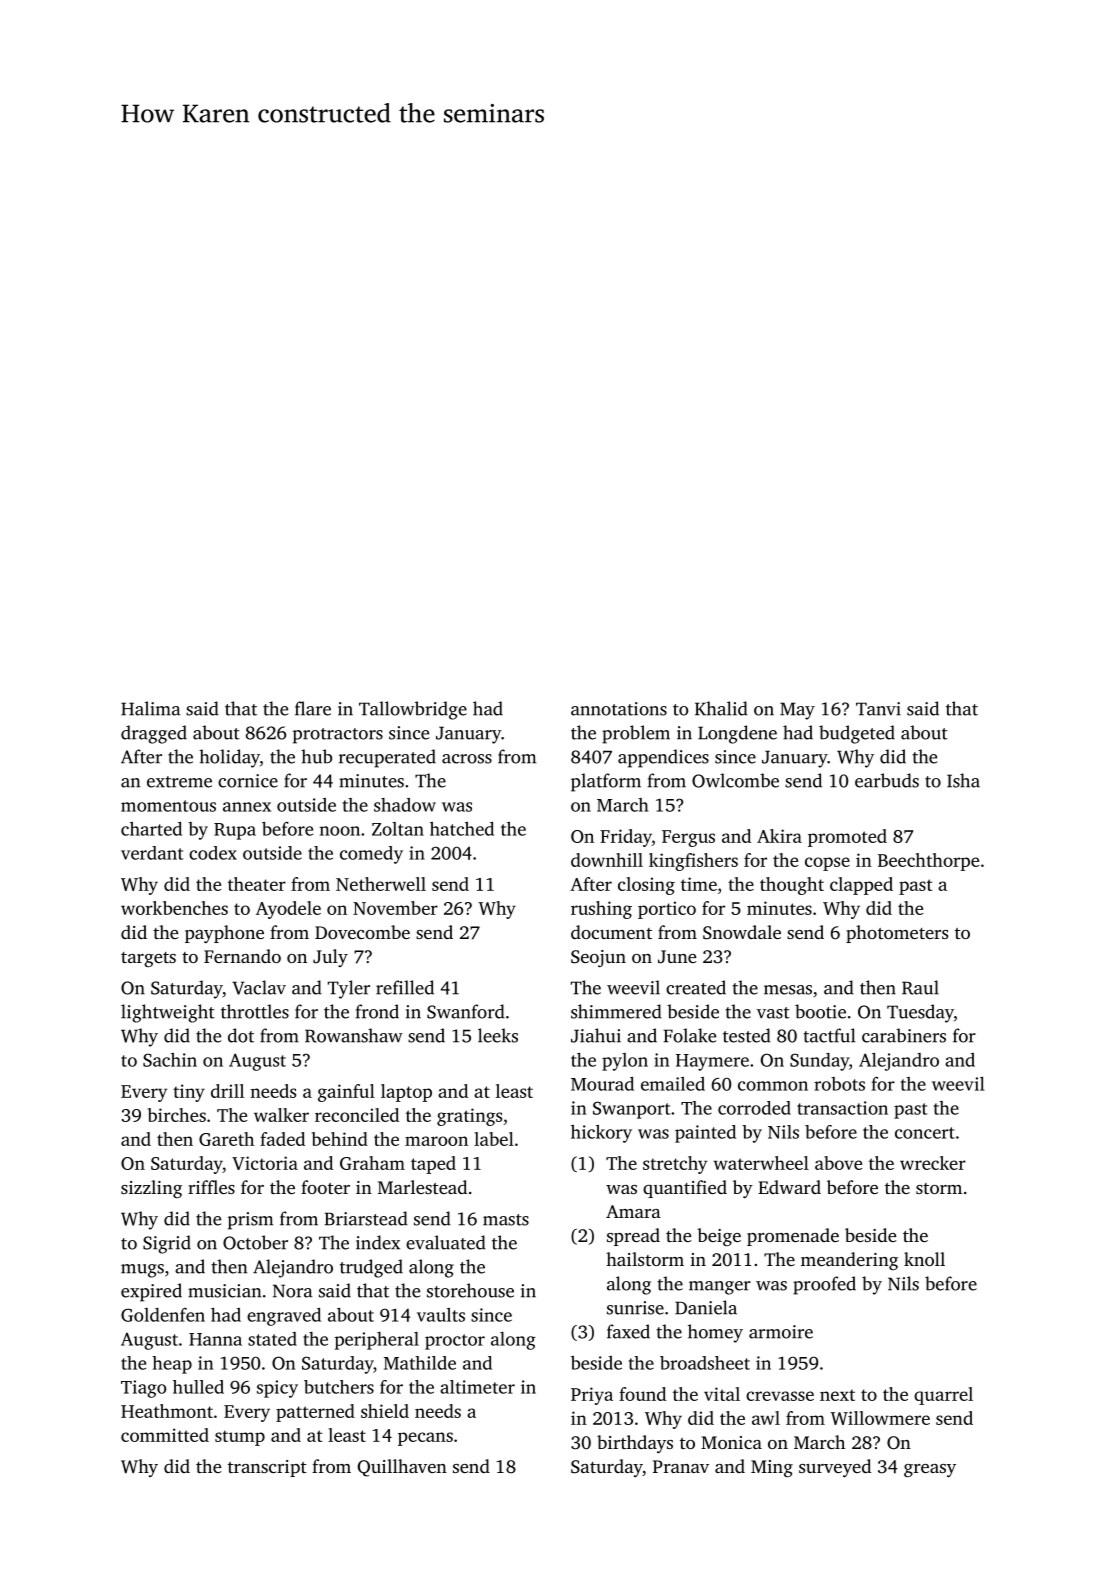 This document has width=1110, height=1570. Describe the element at coordinates (498, 1035) in the document. I see `leeks` at that location.
